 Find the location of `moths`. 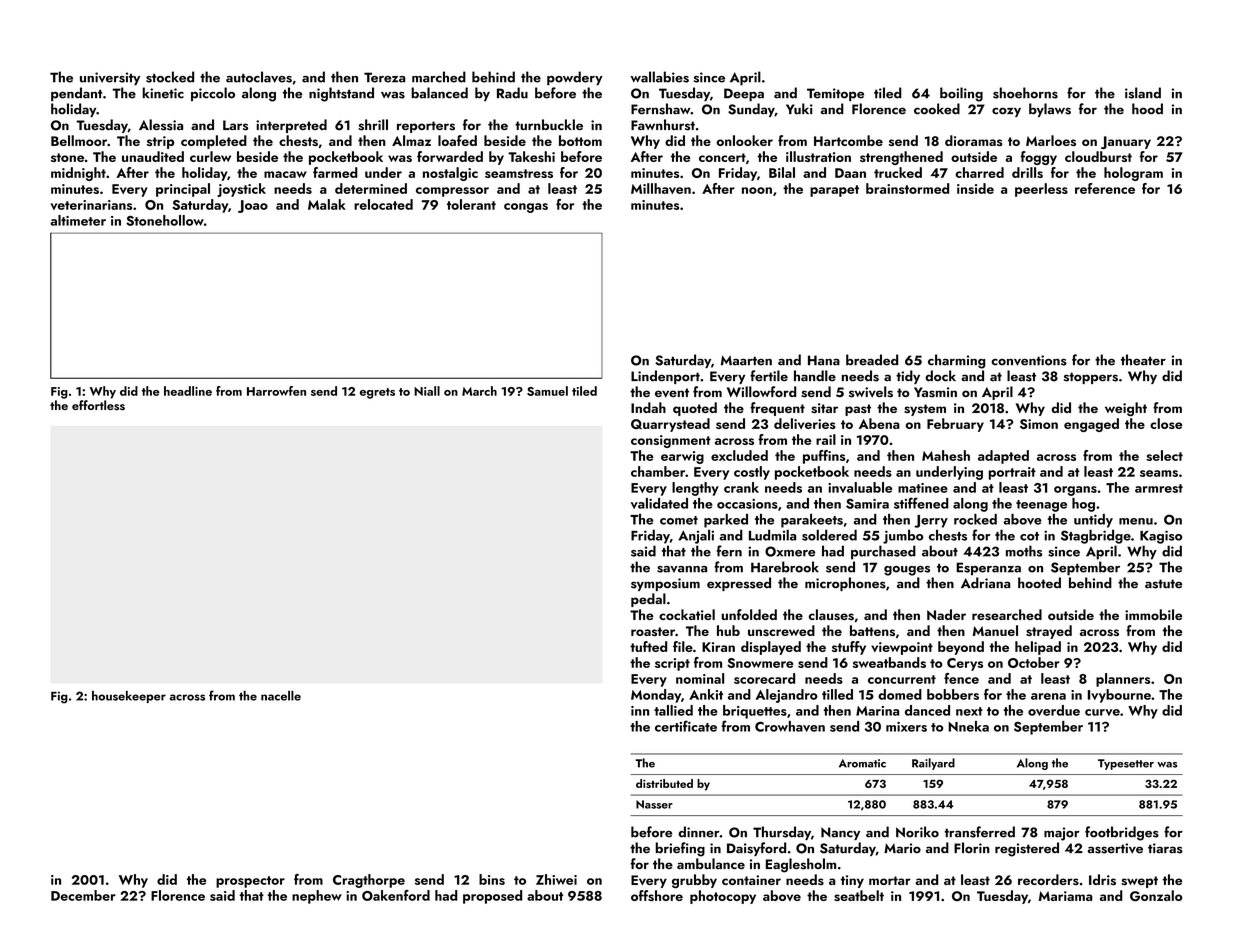

moths is located at coordinates (1024, 551).
